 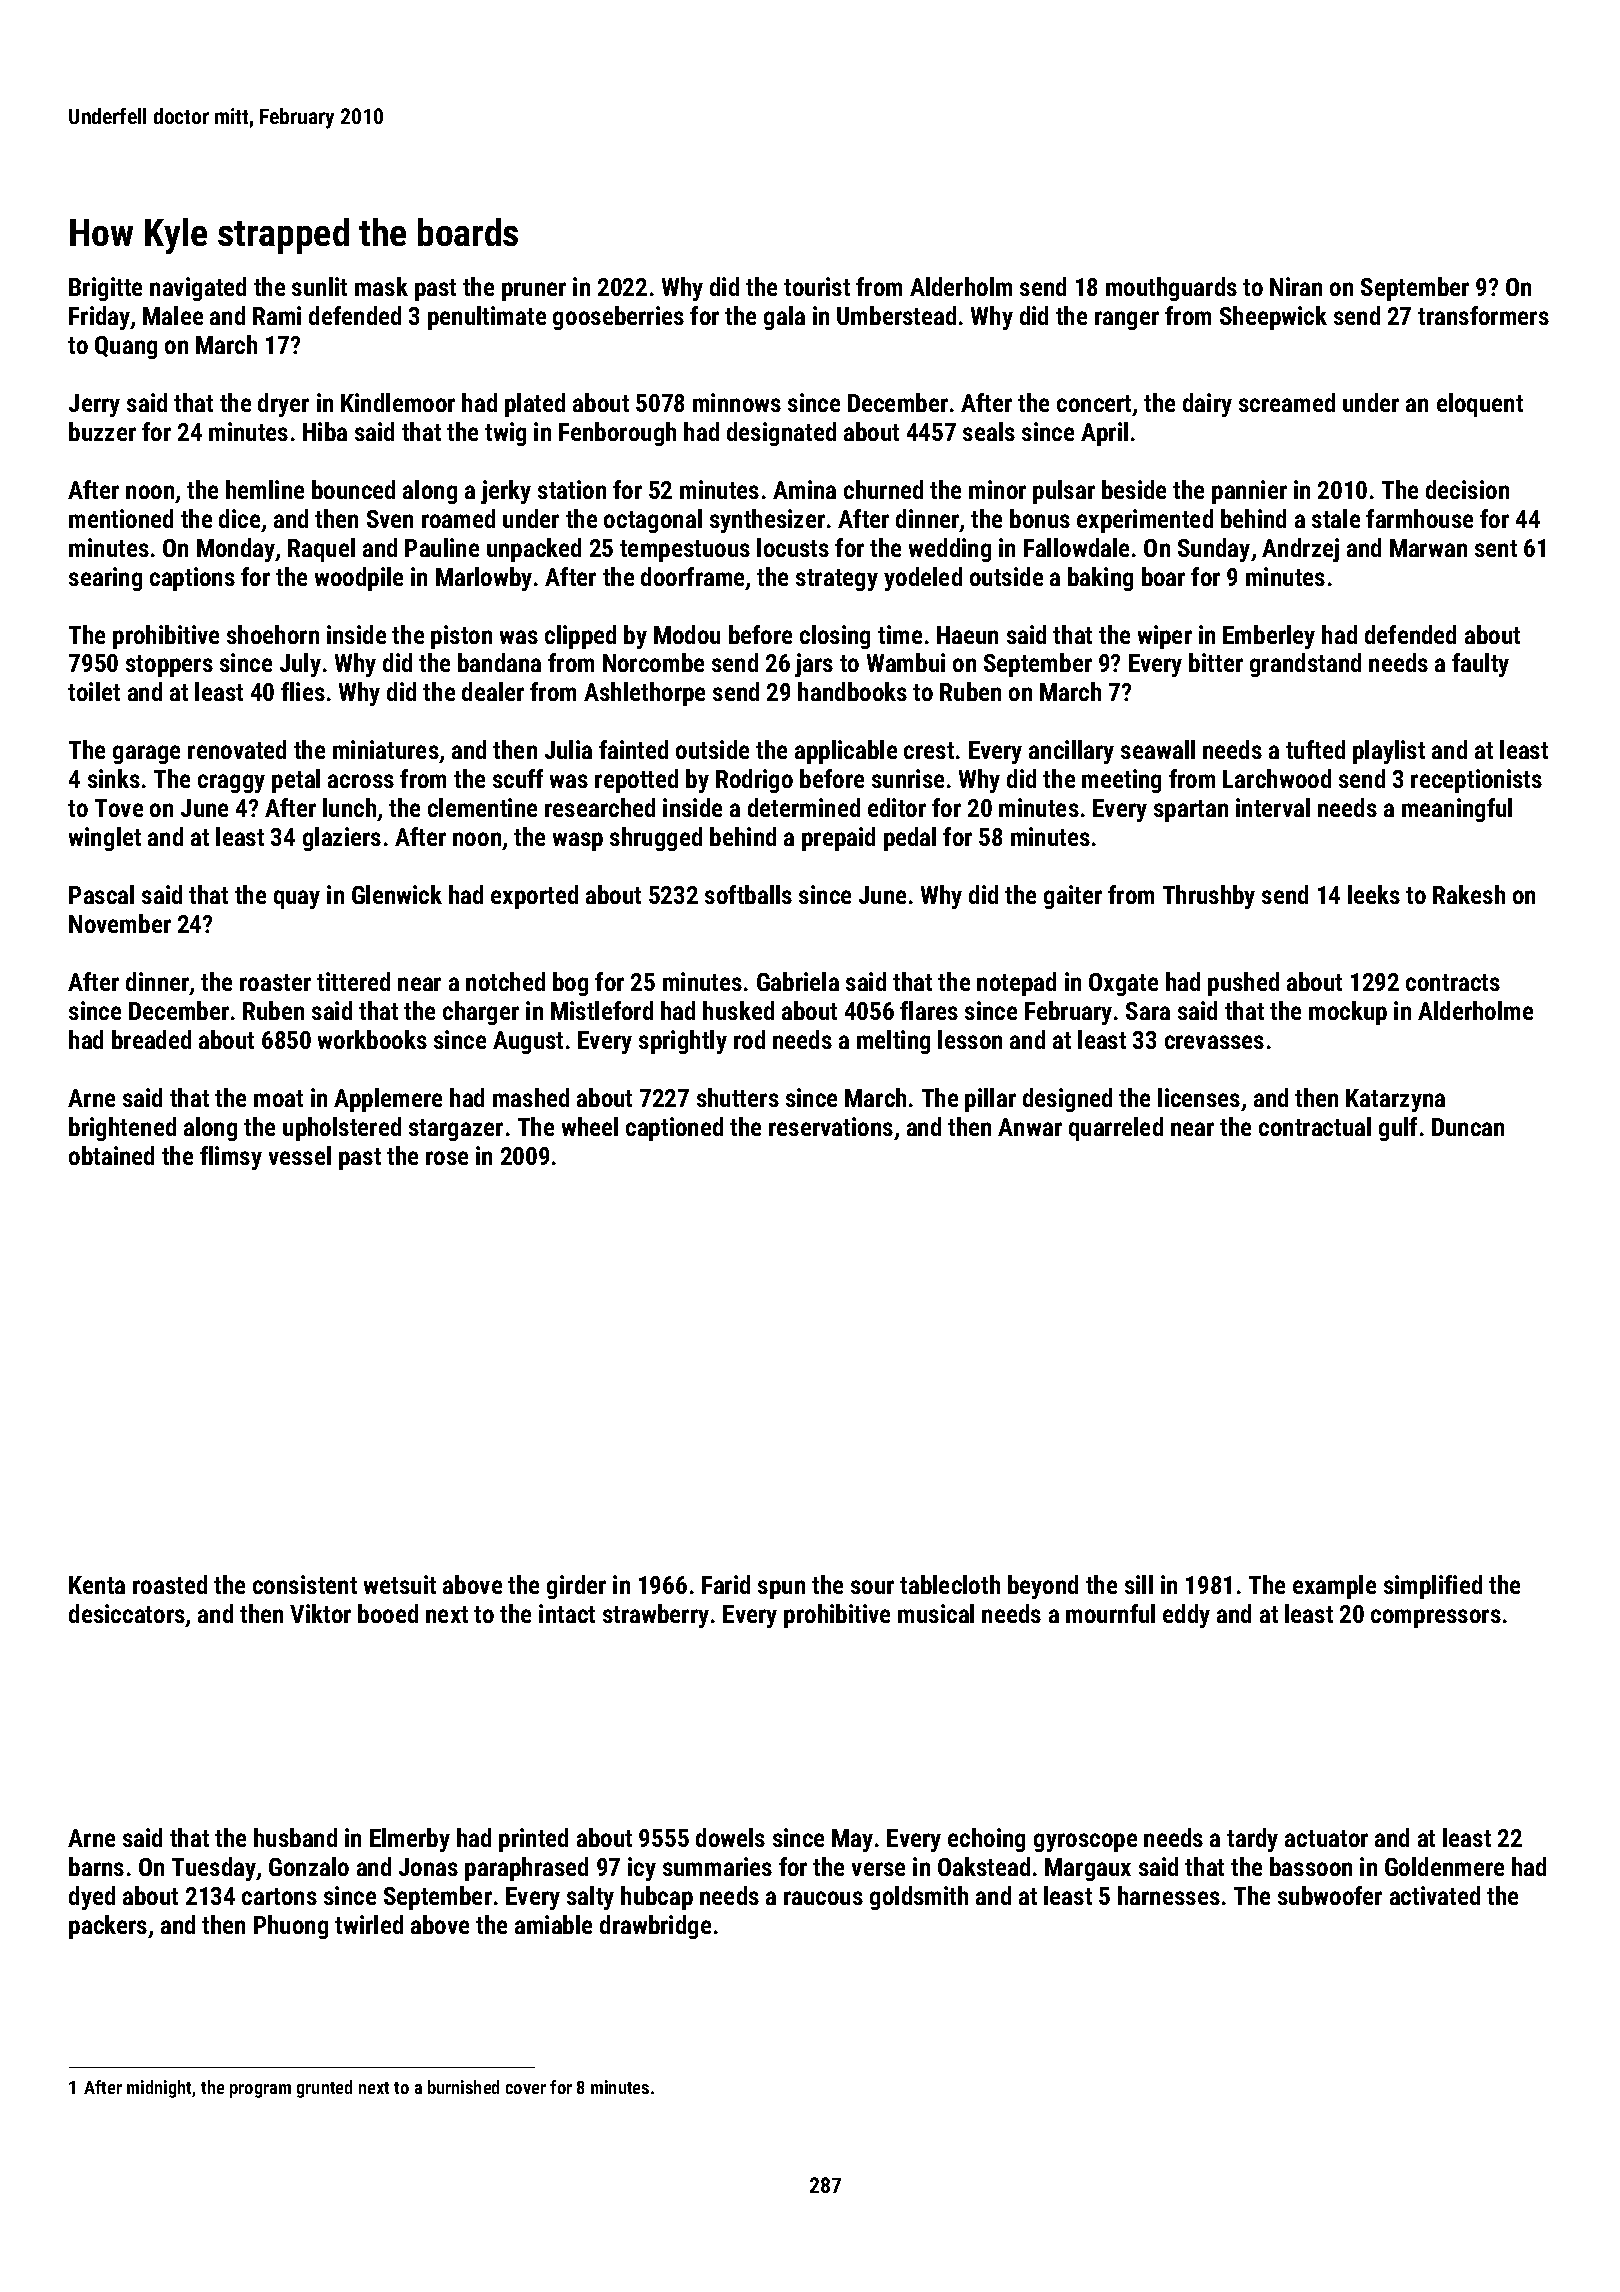 I want to click on toilet, so click(x=94, y=691).
